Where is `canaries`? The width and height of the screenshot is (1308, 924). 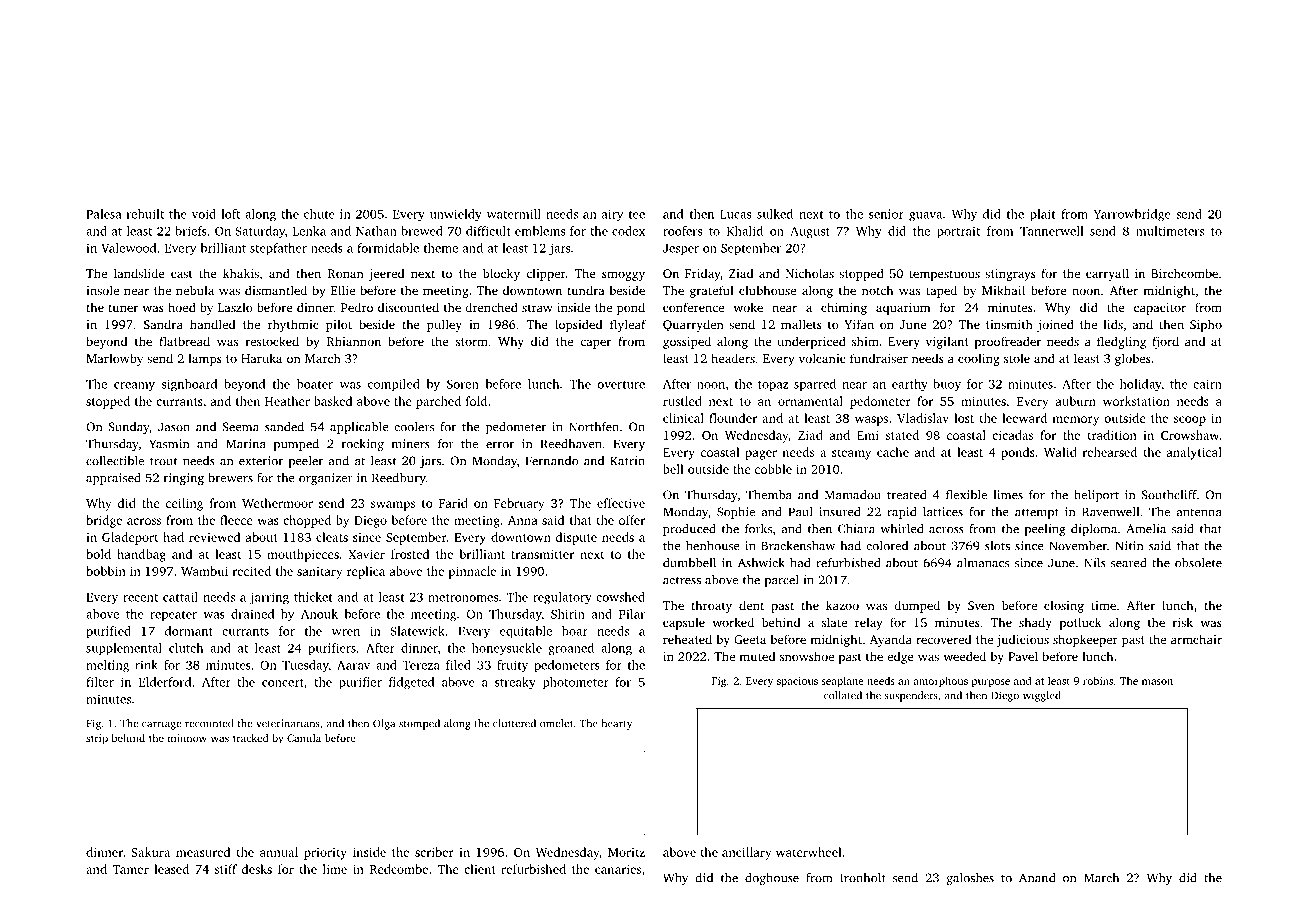
canaries is located at coordinates (618, 869).
